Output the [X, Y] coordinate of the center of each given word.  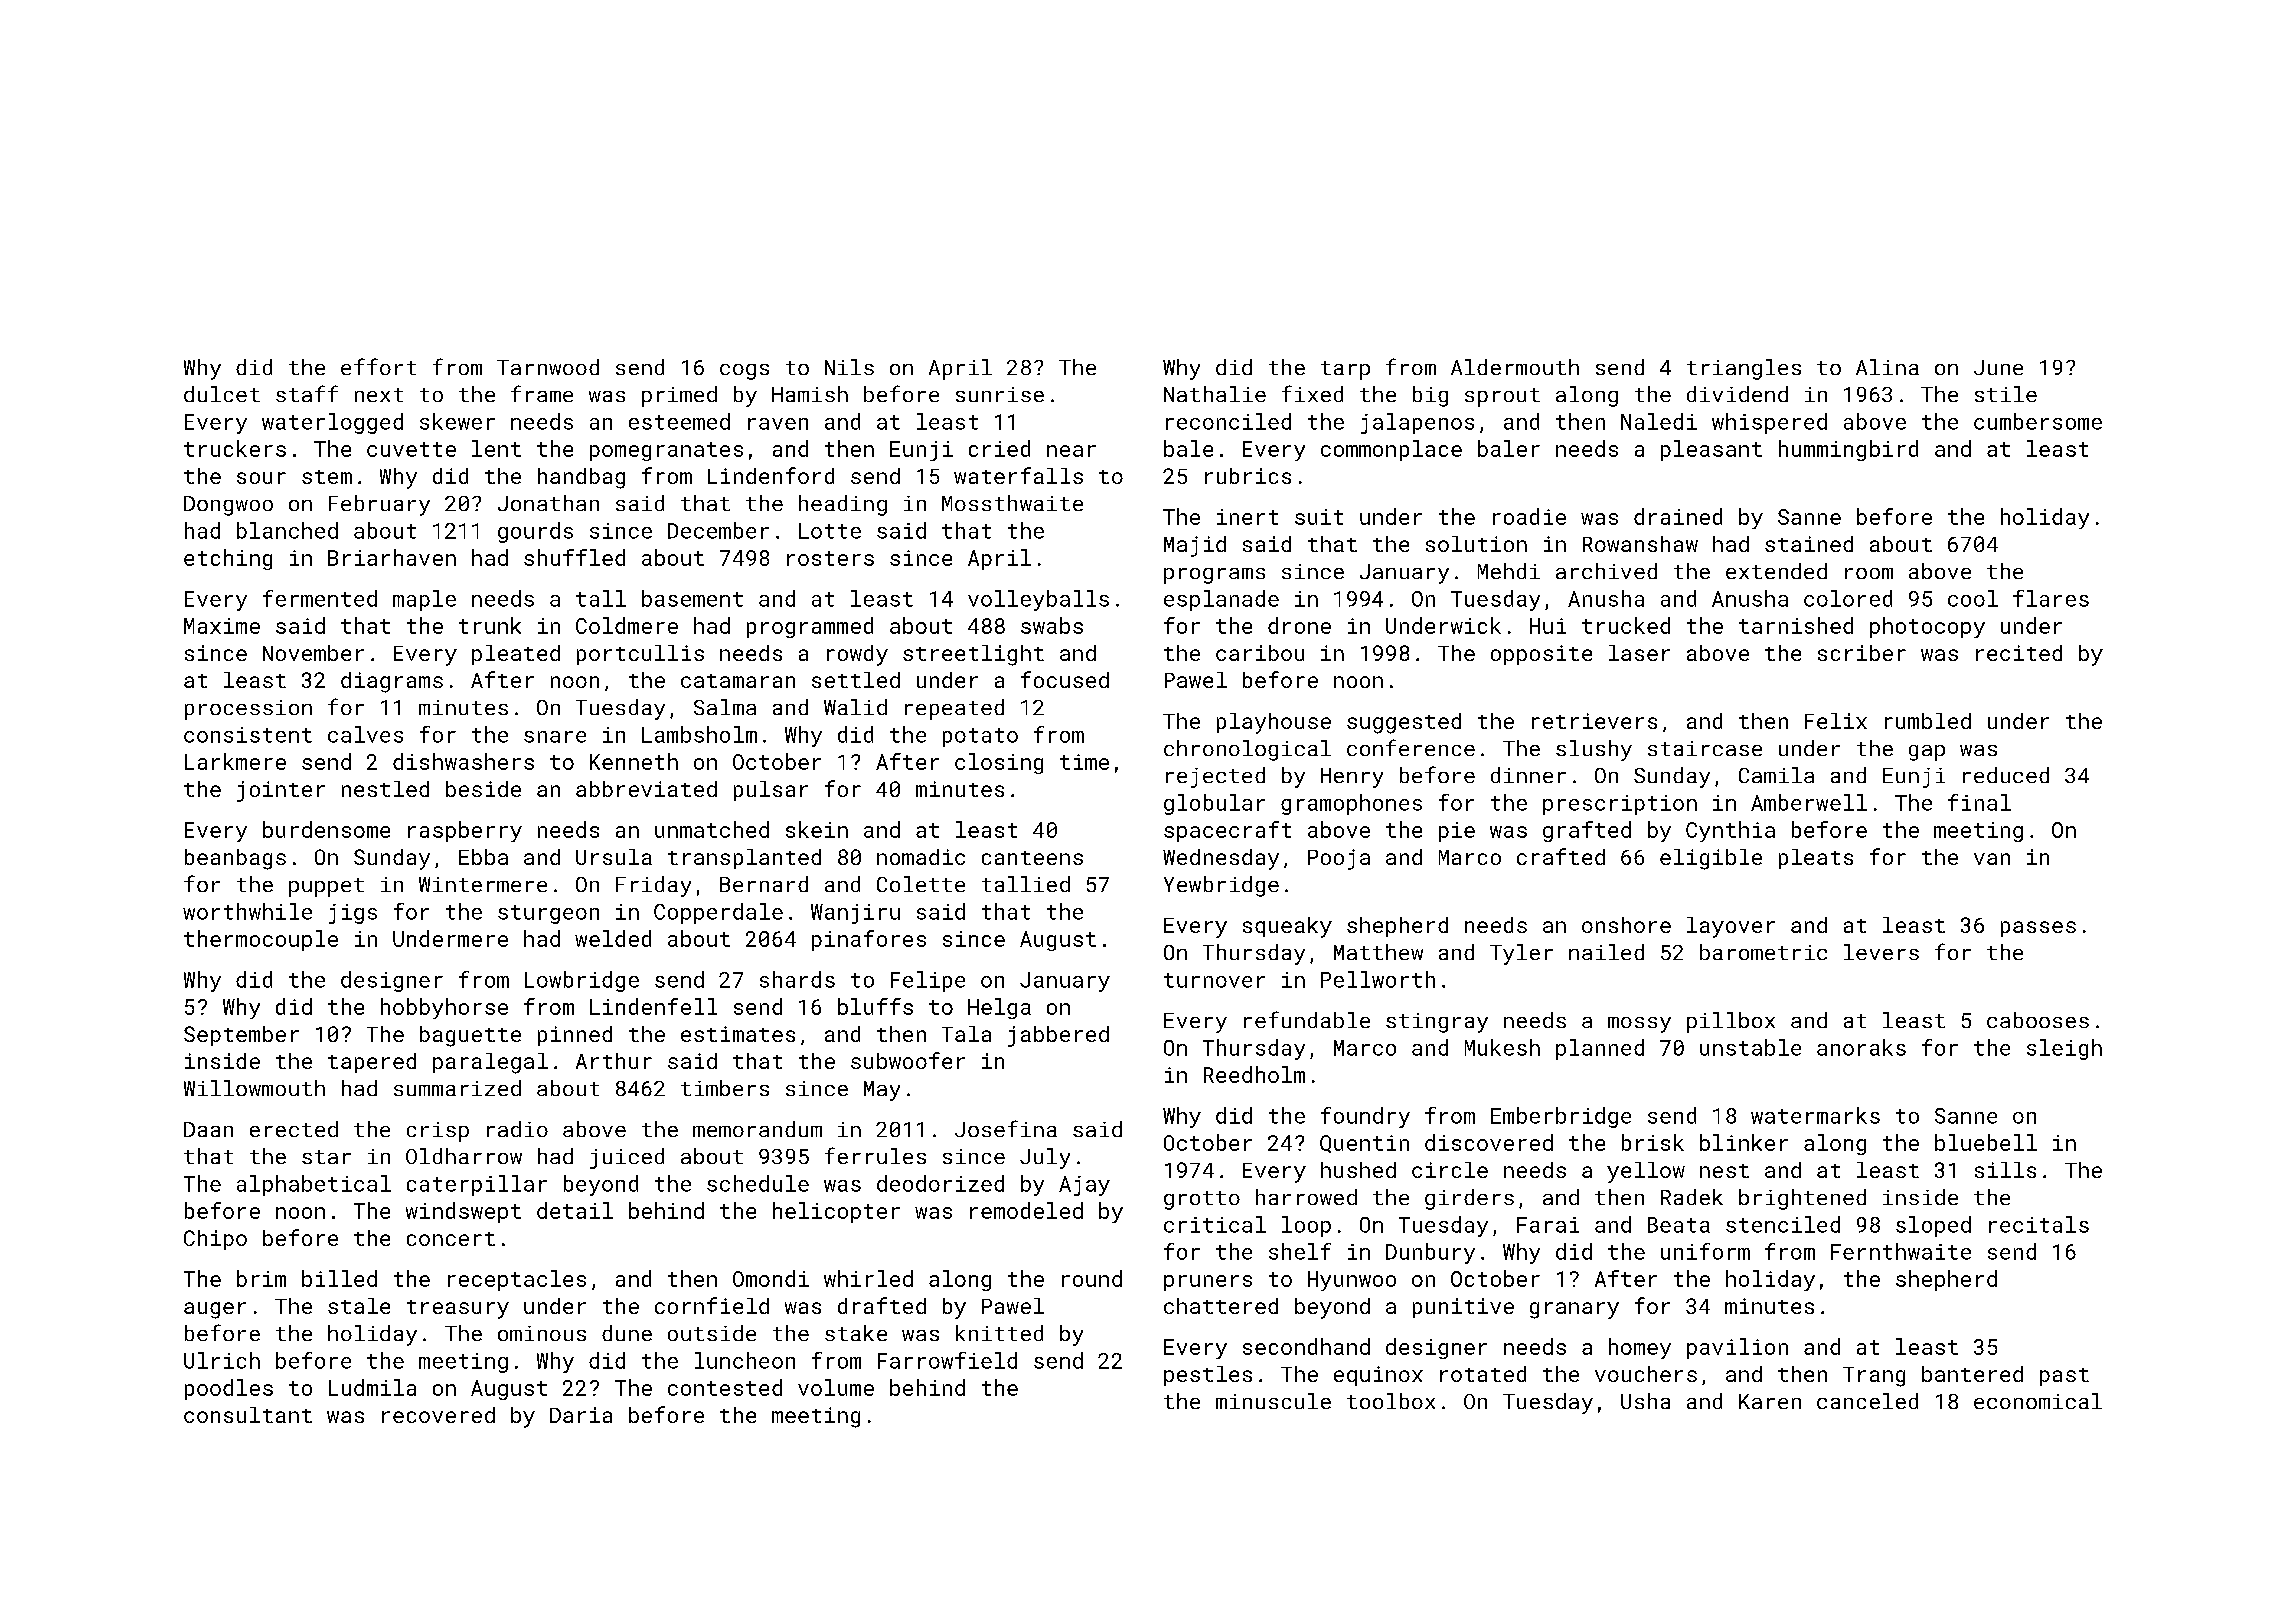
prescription [1620, 805]
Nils [849, 367]
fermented [320, 598]
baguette [470, 1036]
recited [2019, 653]
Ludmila [372, 1387]
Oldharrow [464, 1156]
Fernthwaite [1901, 1251]
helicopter [836, 1212]
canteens [1032, 858]
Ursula [614, 857]
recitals [2039, 1224]
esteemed [679, 421]
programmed [810, 627]
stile [2006, 394]
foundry [1365, 1117]
